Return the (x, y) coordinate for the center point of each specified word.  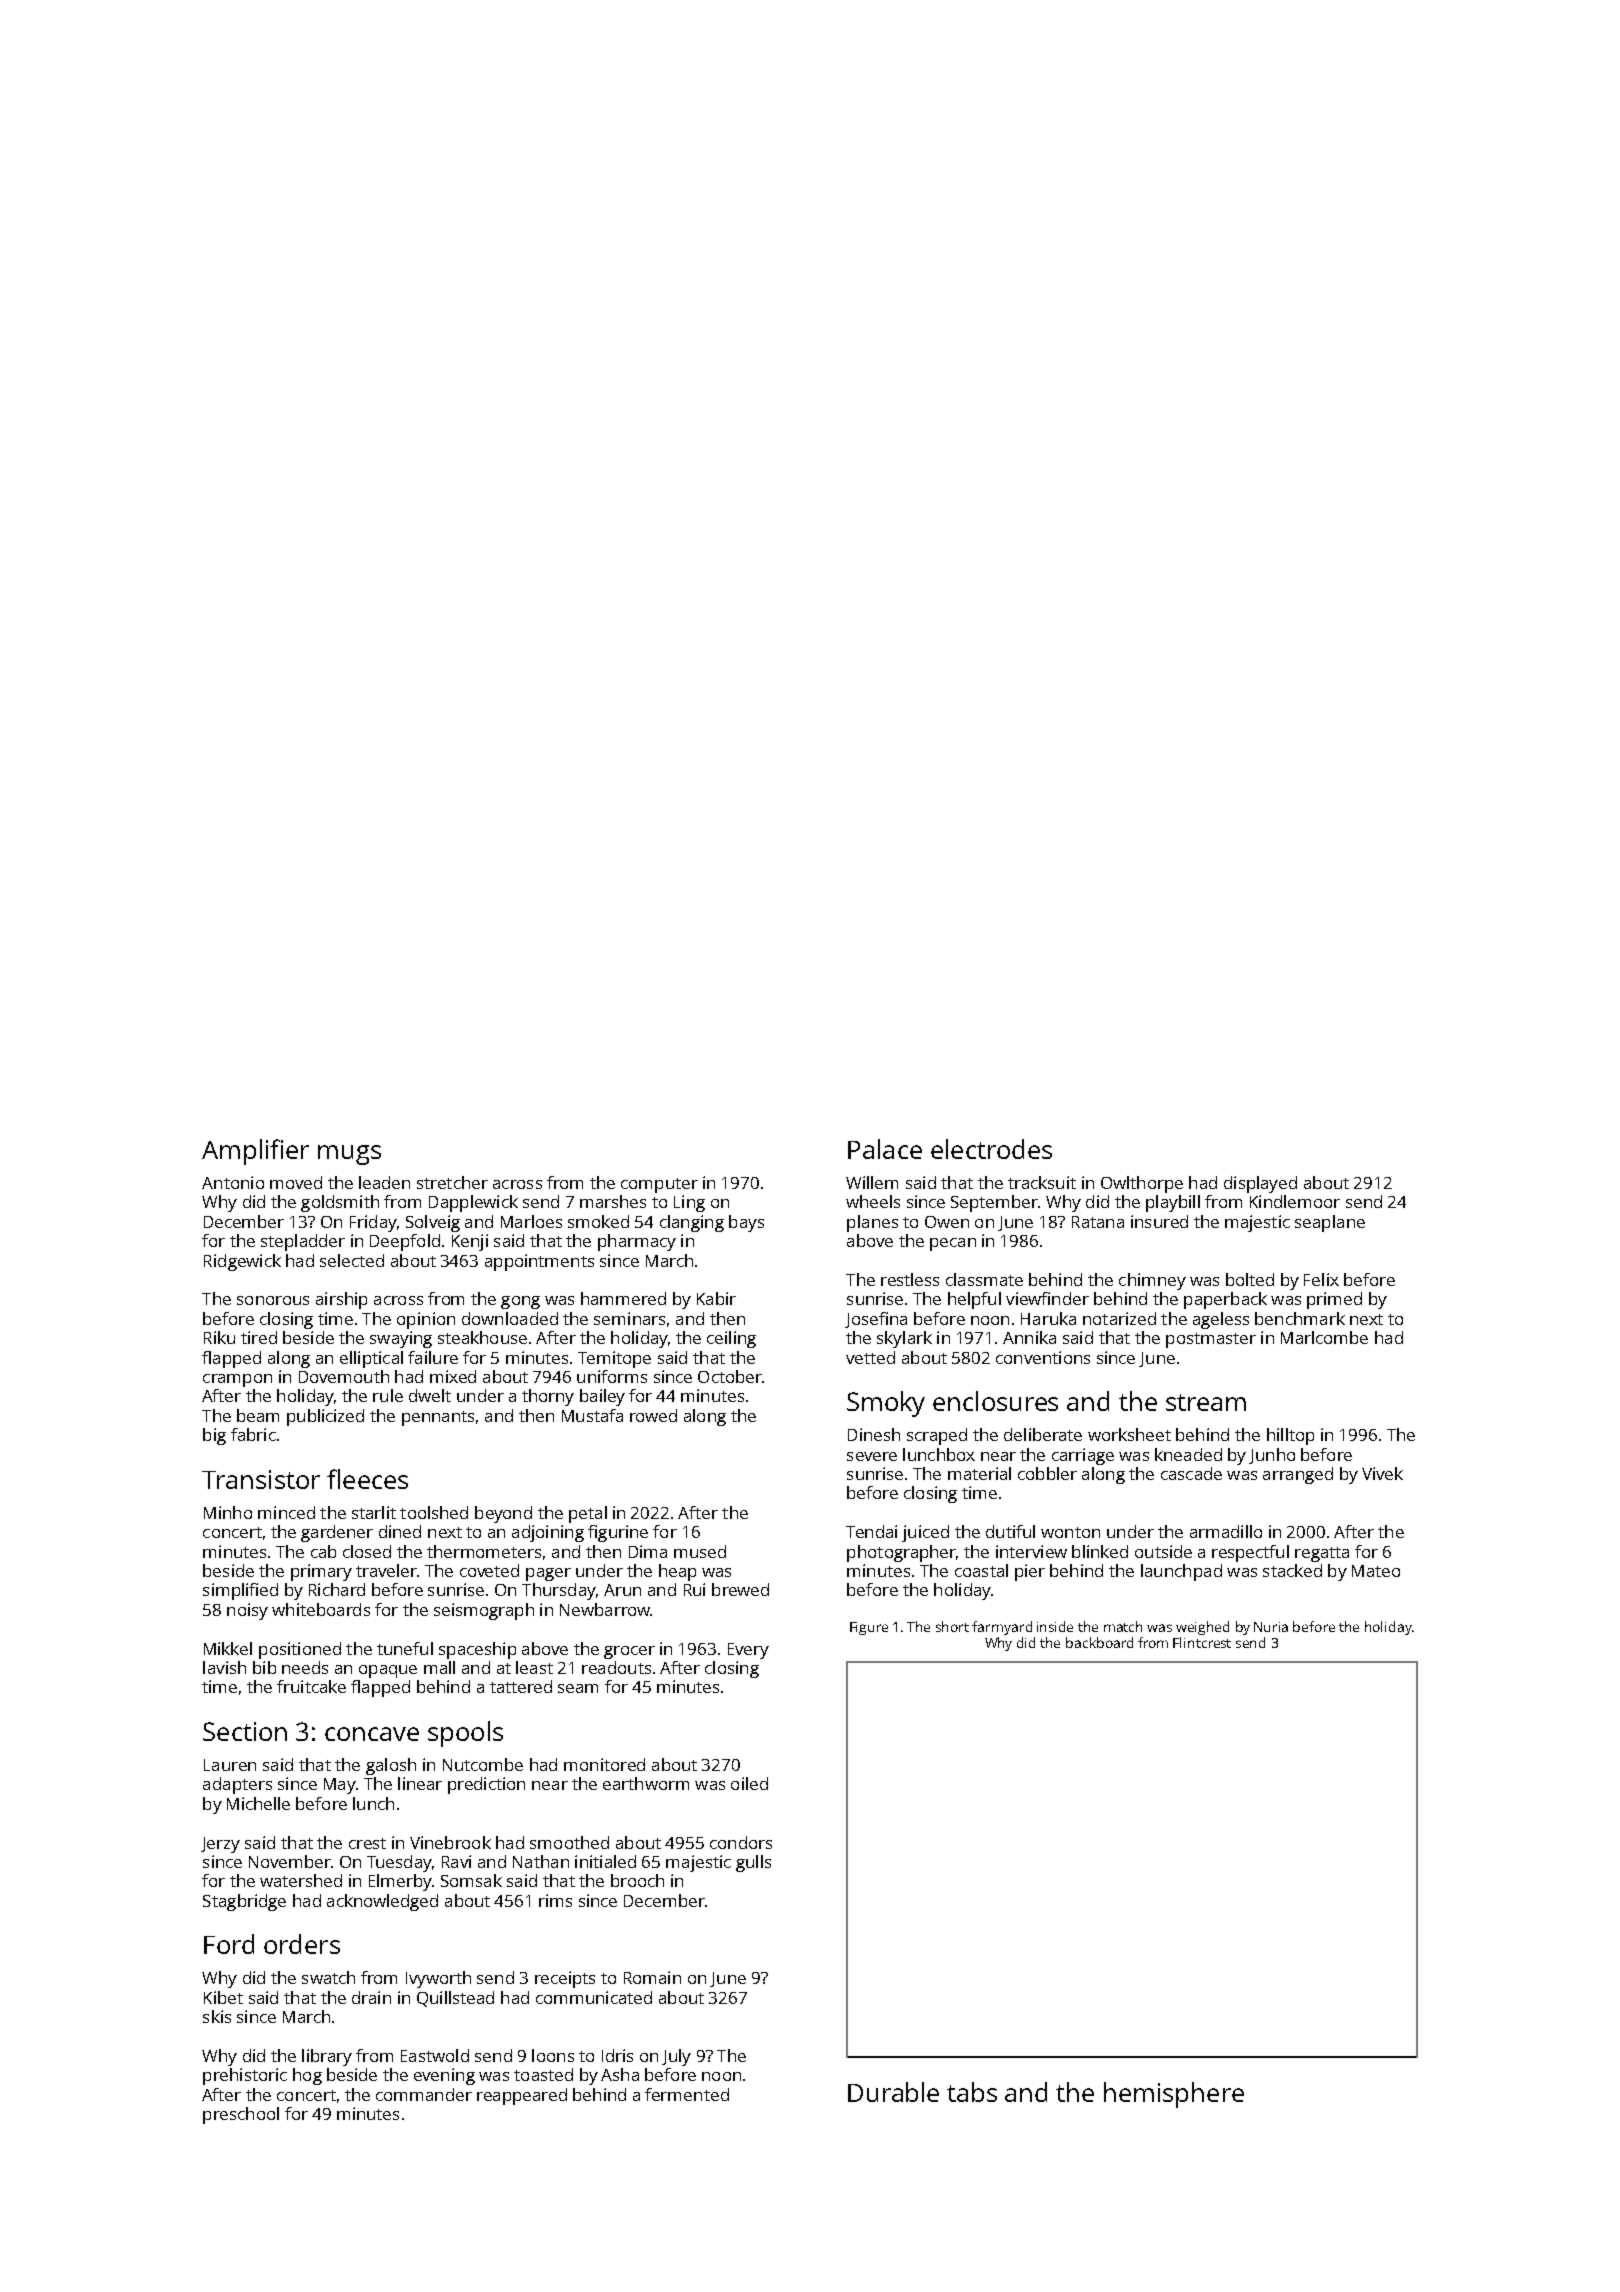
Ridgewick (242, 1262)
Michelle (258, 1803)
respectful (1250, 1553)
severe (872, 1456)
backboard (1099, 1642)
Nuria (1271, 1627)
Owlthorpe (1142, 1184)
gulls (753, 1863)
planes (872, 1223)
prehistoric (245, 2076)
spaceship (477, 1650)
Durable (893, 2092)
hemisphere (1174, 2095)
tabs (972, 2092)
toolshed (434, 1512)
